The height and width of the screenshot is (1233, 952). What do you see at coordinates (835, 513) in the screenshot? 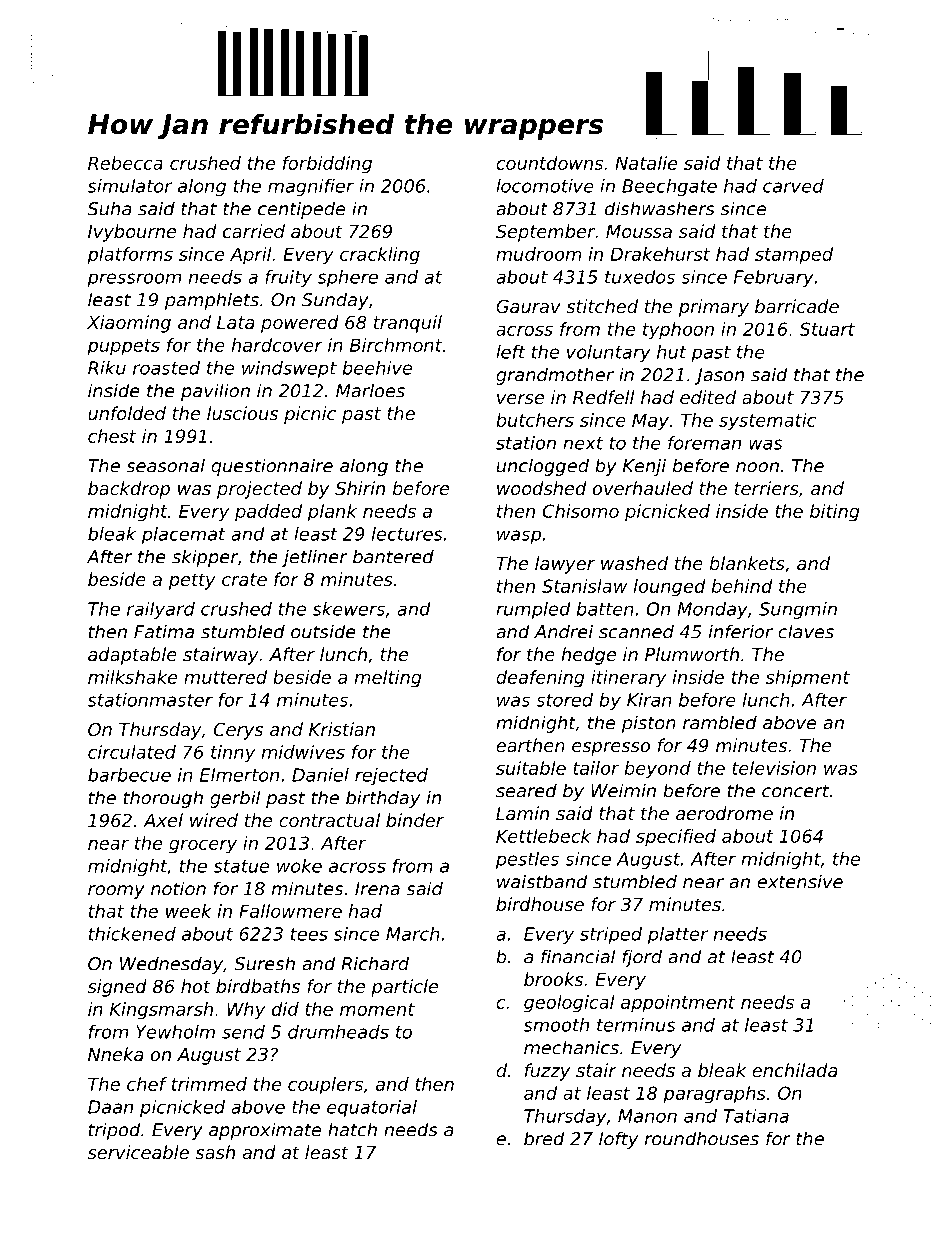
I see `biting` at bounding box center [835, 513].
